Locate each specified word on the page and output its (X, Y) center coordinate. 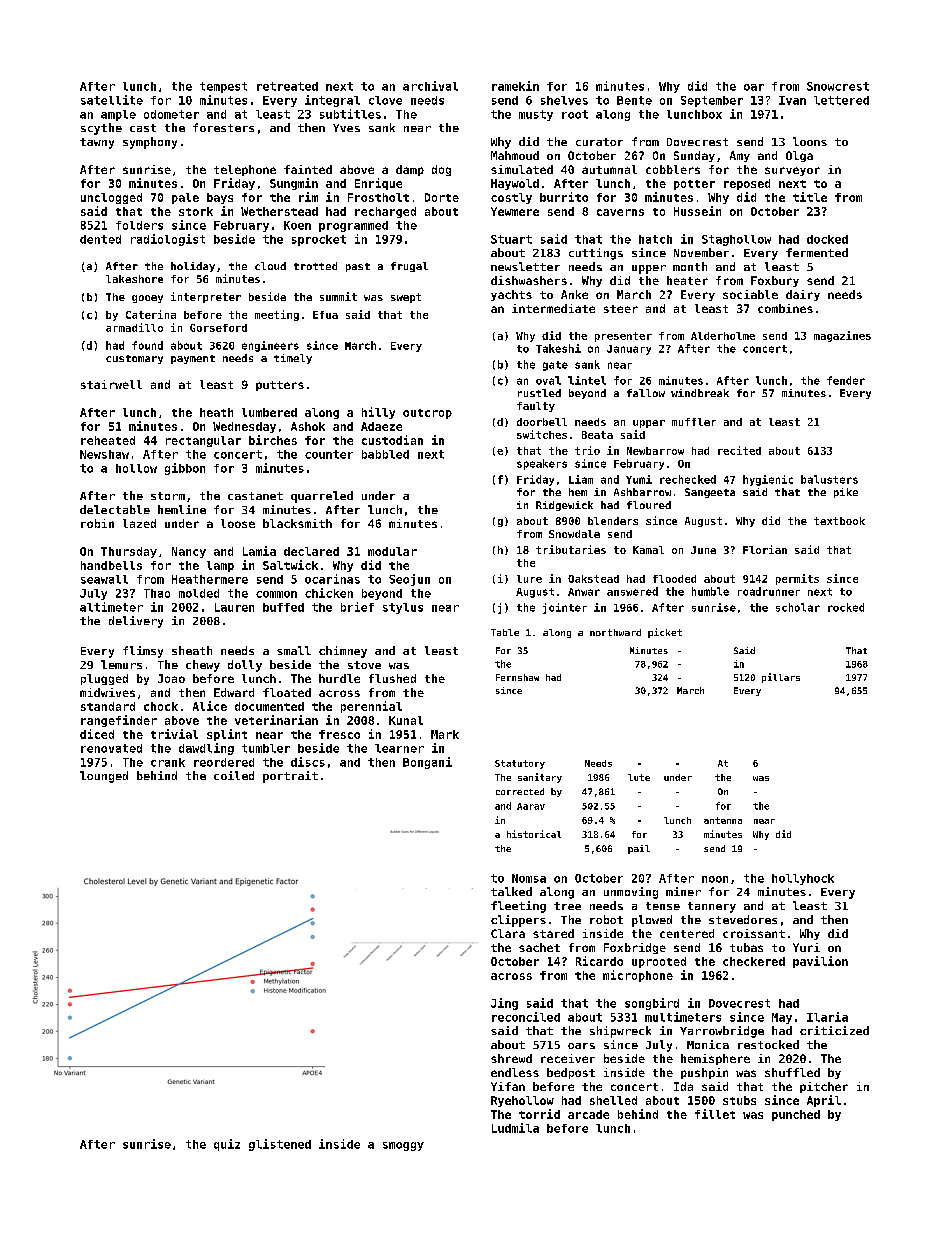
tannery (712, 907)
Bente (634, 100)
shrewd (511, 1058)
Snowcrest (838, 86)
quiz (227, 1145)
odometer (171, 114)
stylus (403, 608)
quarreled (322, 497)
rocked (846, 607)
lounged (104, 777)
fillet (715, 1114)
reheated (108, 440)
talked (511, 891)
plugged (104, 679)
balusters (829, 479)
